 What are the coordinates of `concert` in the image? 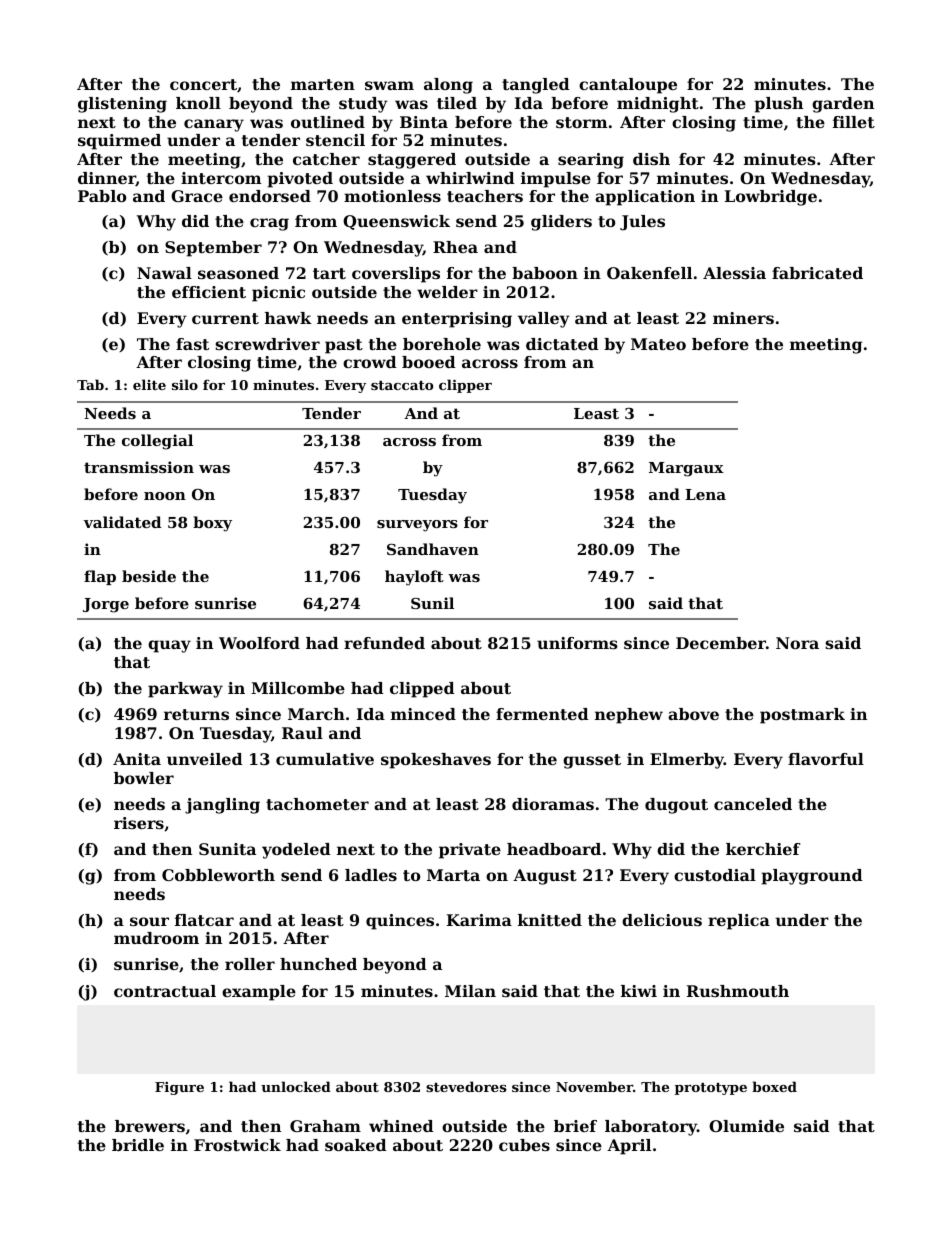 It's located at (203, 84).
